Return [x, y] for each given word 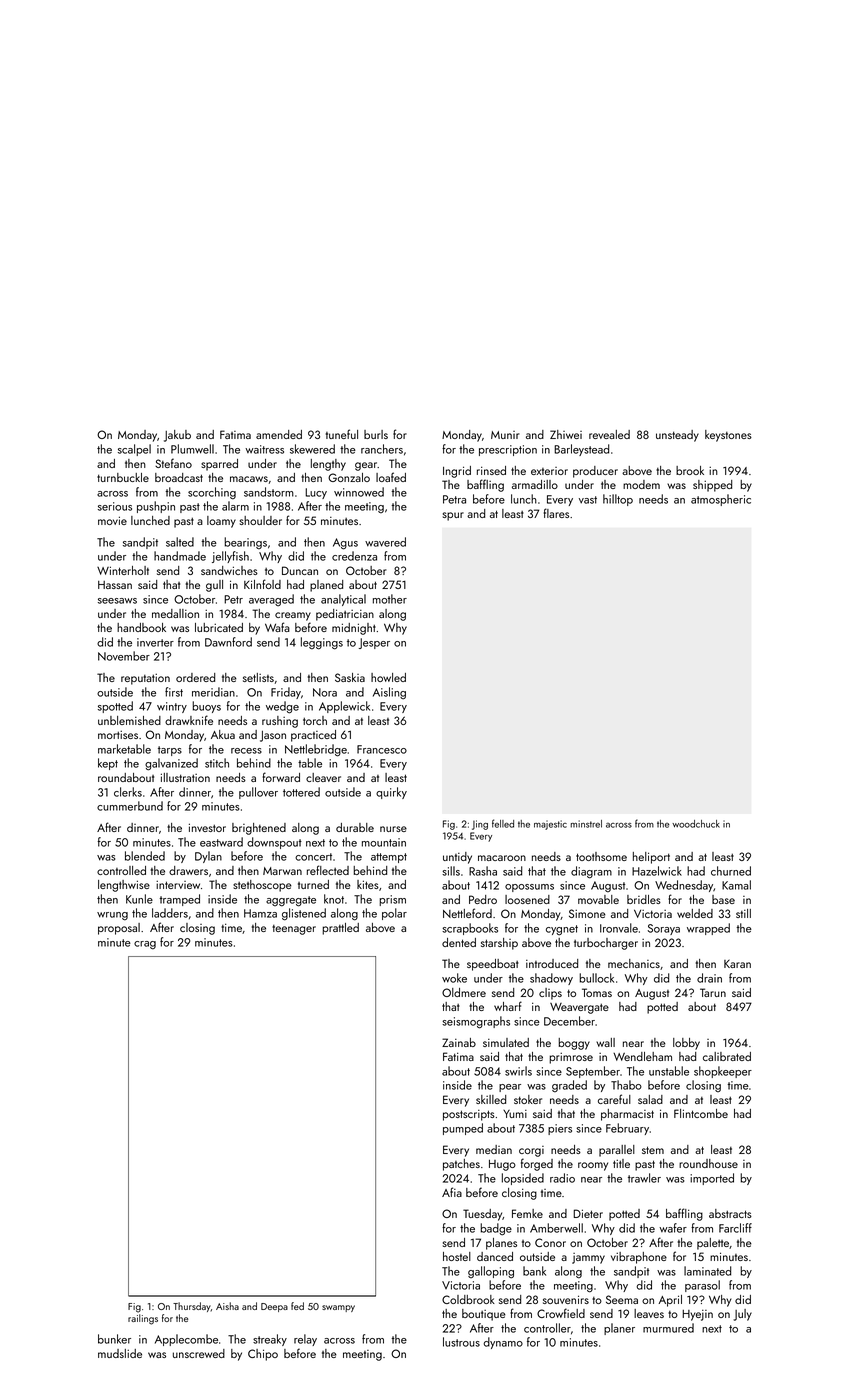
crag [145, 945]
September [593, 1072]
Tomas [597, 992]
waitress [264, 449]
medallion [175, 613]
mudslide [120, 1353]
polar [394, 914]
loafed [391, 477]
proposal [119, 929]
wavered [385, 542]
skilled [491, 1099]
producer [595, 472]
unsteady [677, 436]
